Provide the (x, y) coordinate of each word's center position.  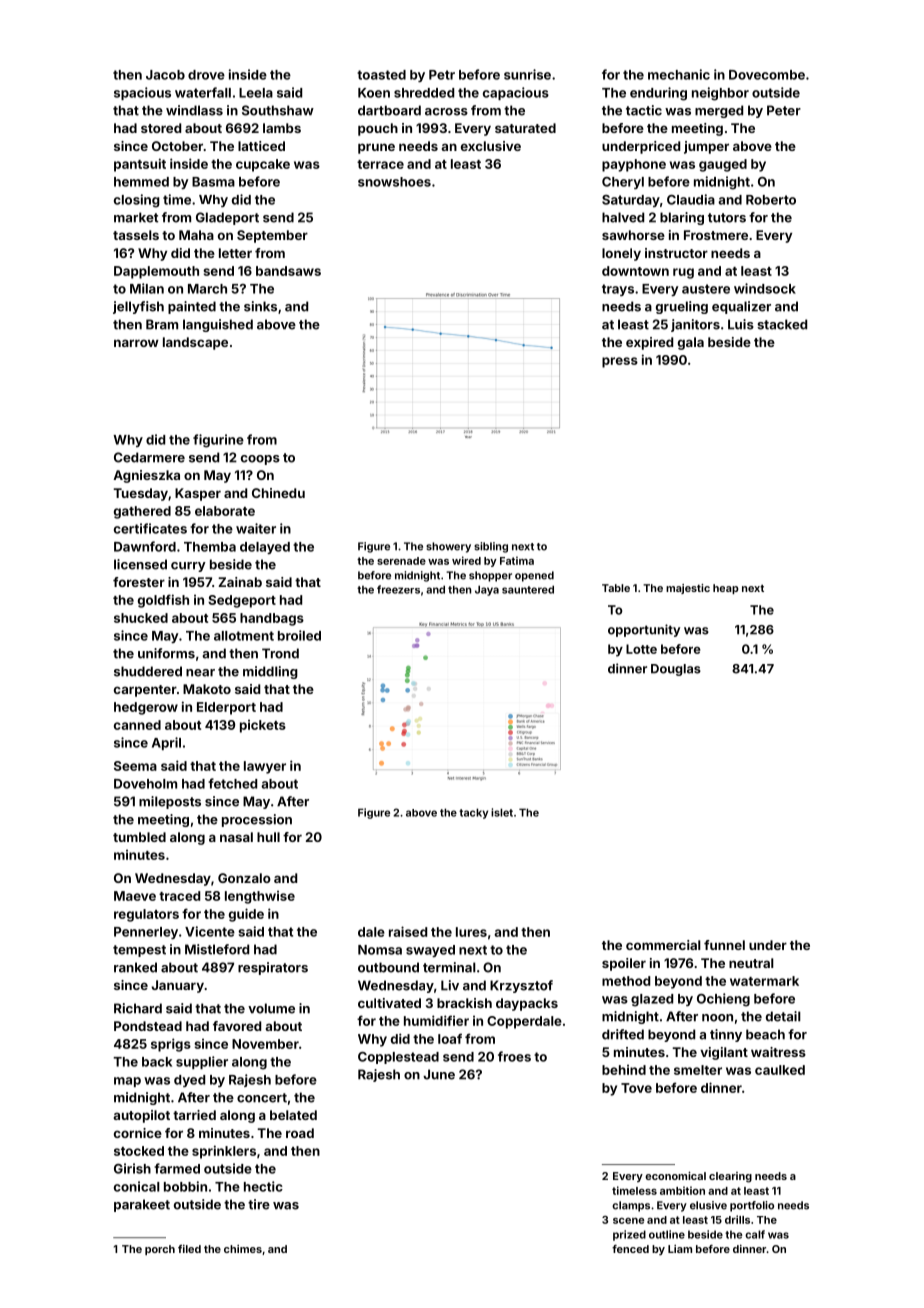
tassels (136, 235)
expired (649, 343)
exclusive (491, 146)
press (620, 362)
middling (270, 672)
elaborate (225, 511)
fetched (232, 783)
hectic (263, 1186)
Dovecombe (767, 75)
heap (726, 589)
